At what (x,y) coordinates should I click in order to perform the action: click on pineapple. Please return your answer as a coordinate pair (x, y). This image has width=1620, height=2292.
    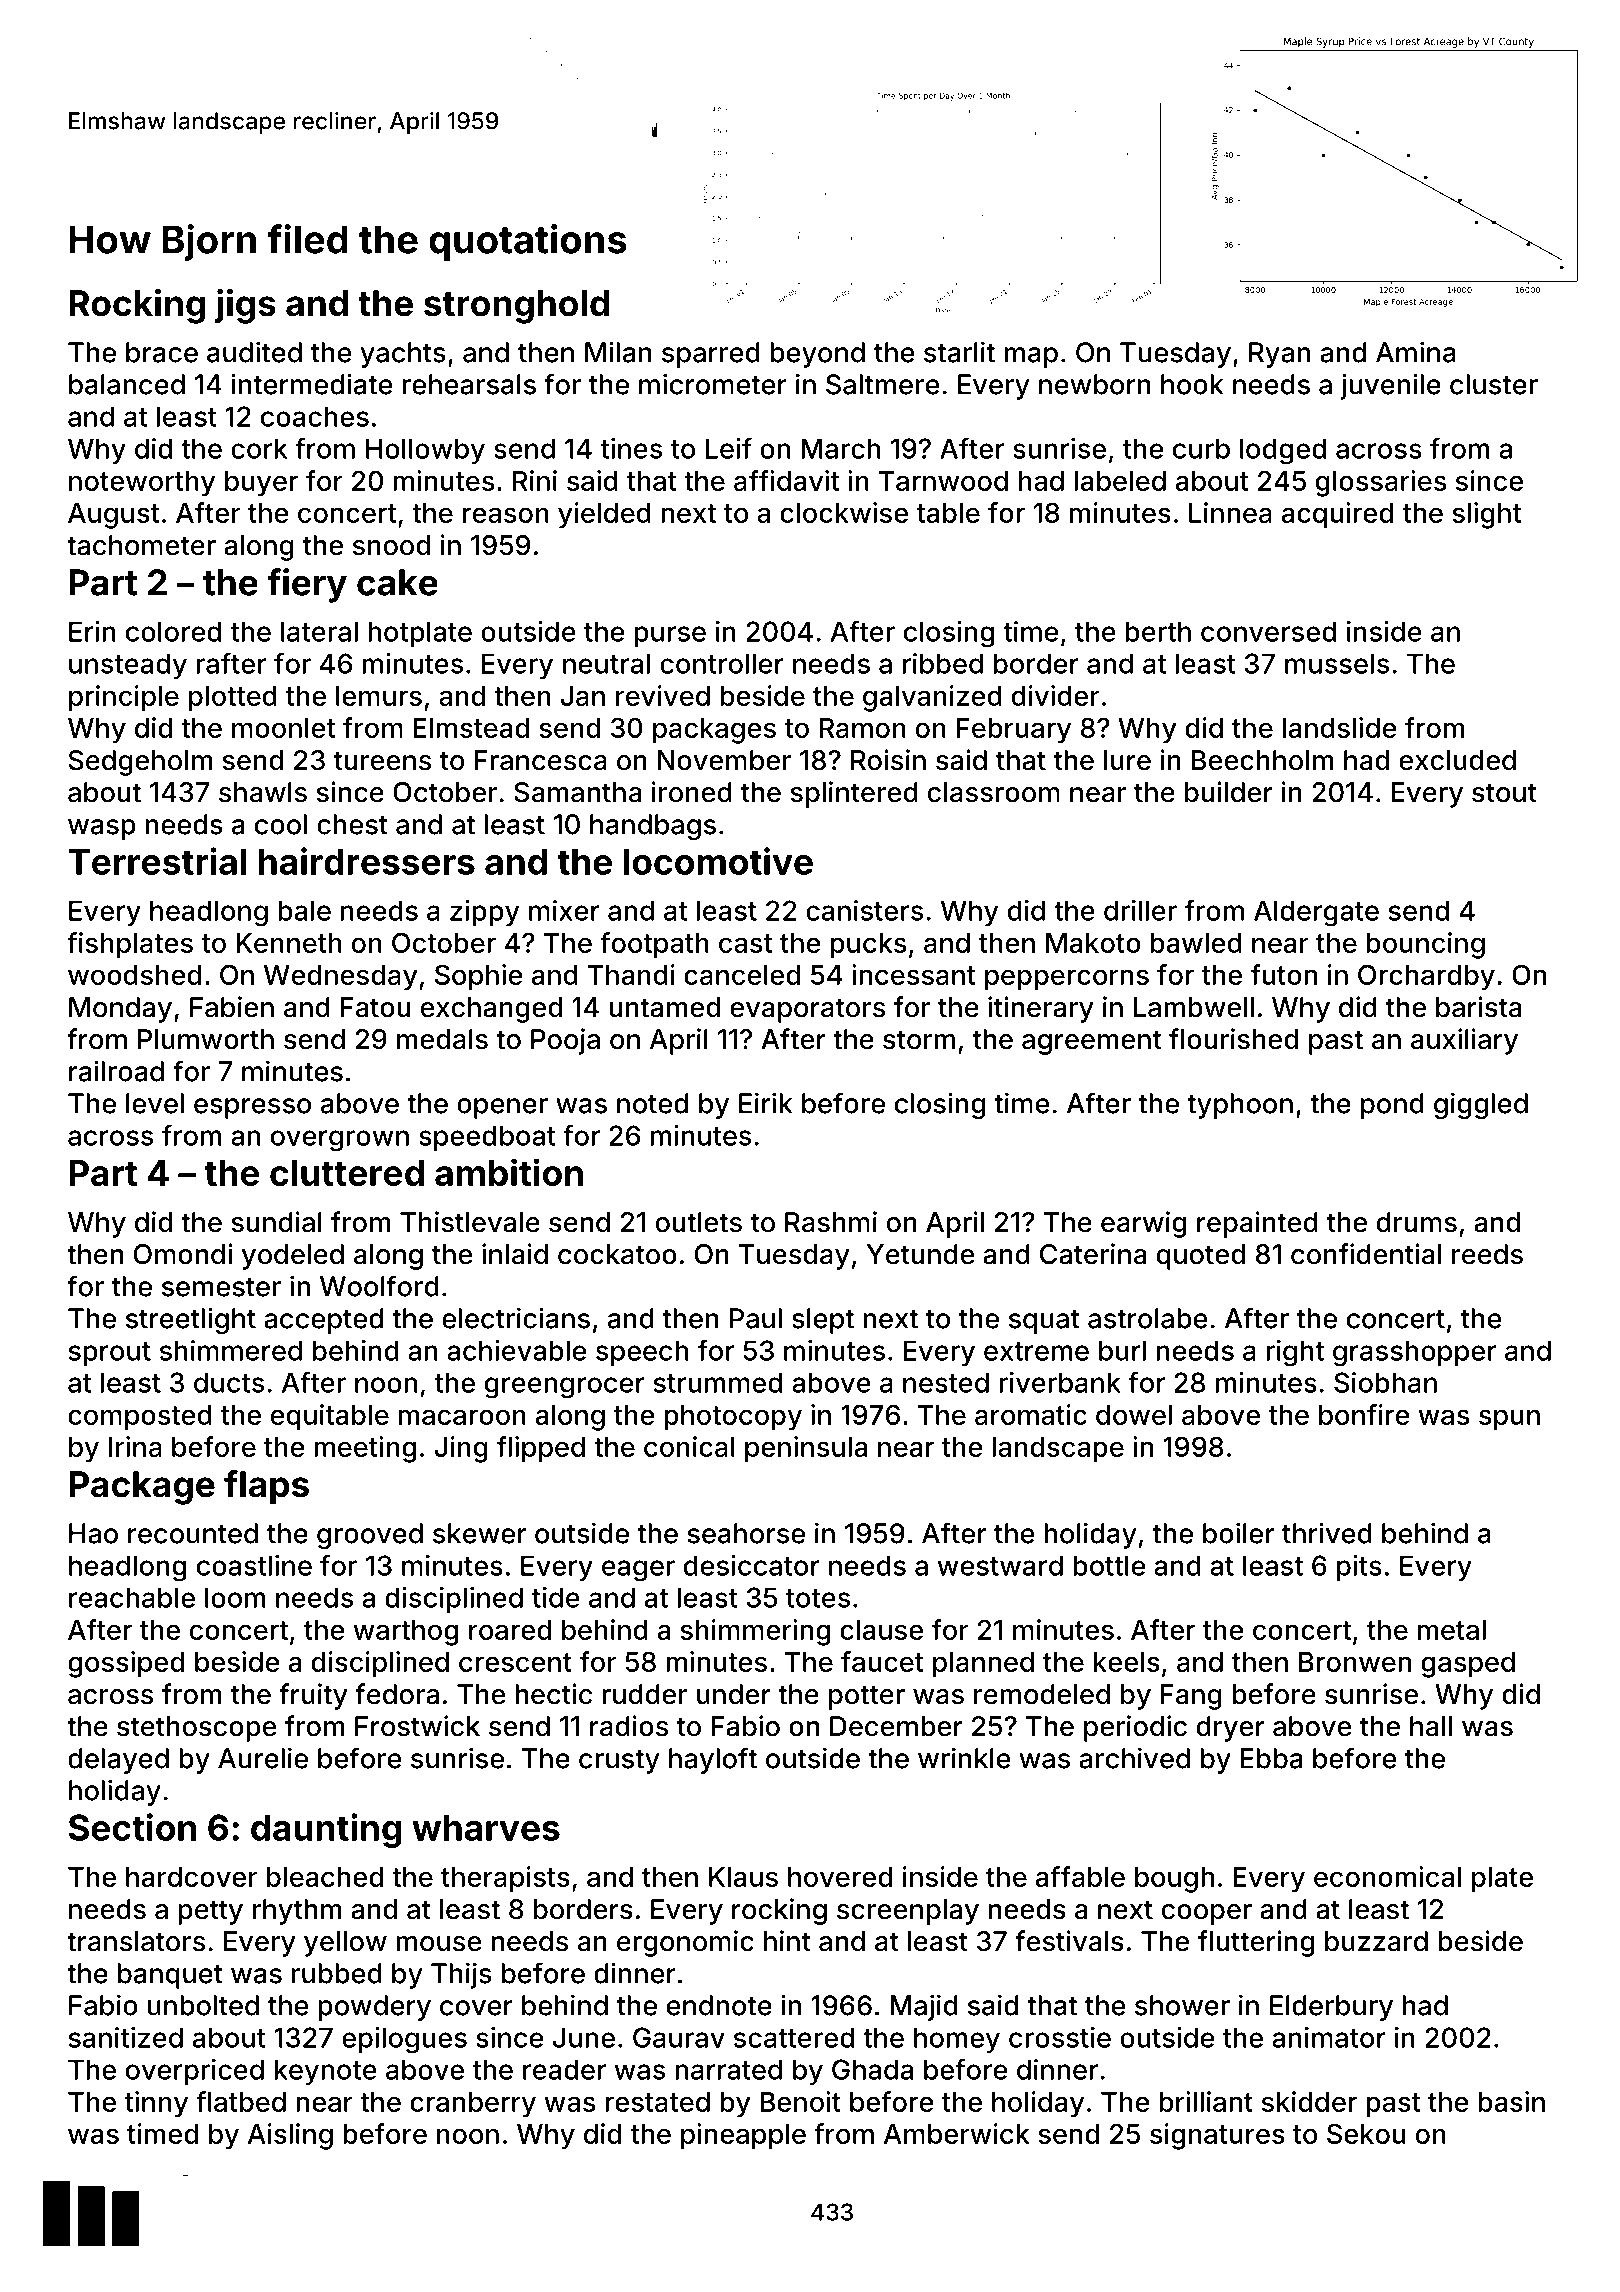
    Looking at the image, I should click on (743, 2136).
